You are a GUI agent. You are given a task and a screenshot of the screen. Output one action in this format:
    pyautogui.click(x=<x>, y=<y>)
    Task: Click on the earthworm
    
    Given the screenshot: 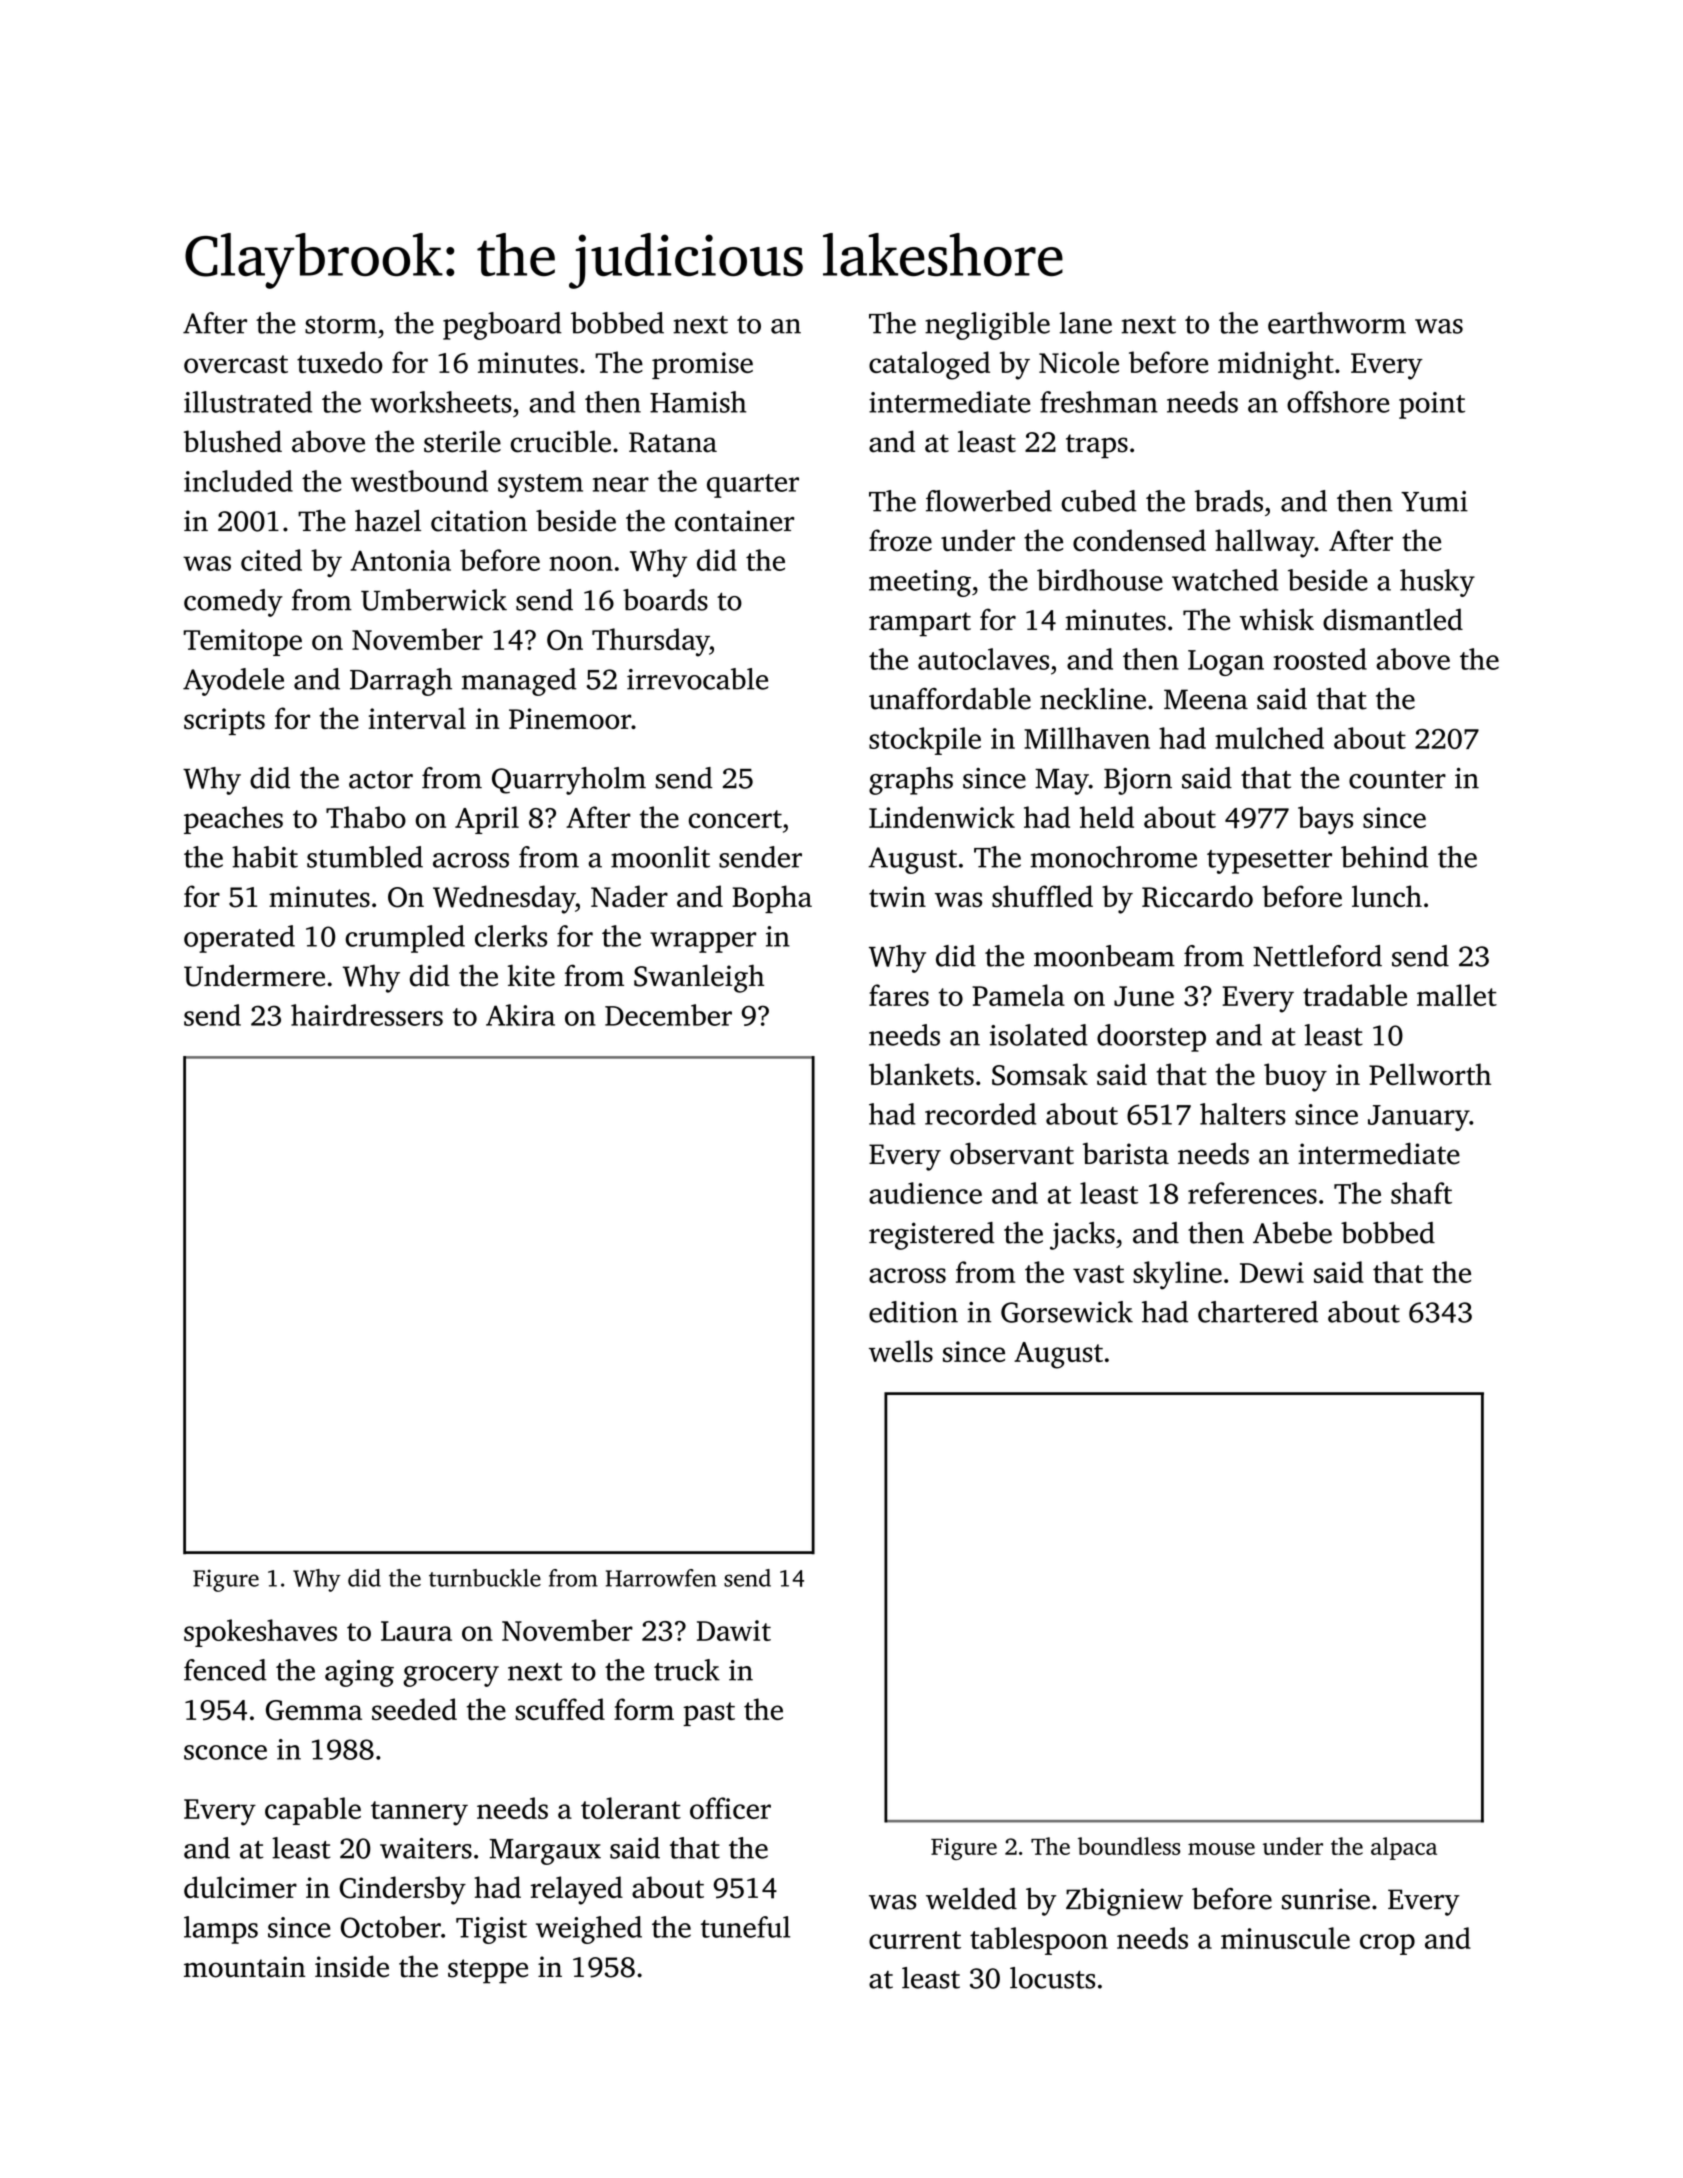 What is the action you would take?
    pyautogui.click(x=1337, y=323)
